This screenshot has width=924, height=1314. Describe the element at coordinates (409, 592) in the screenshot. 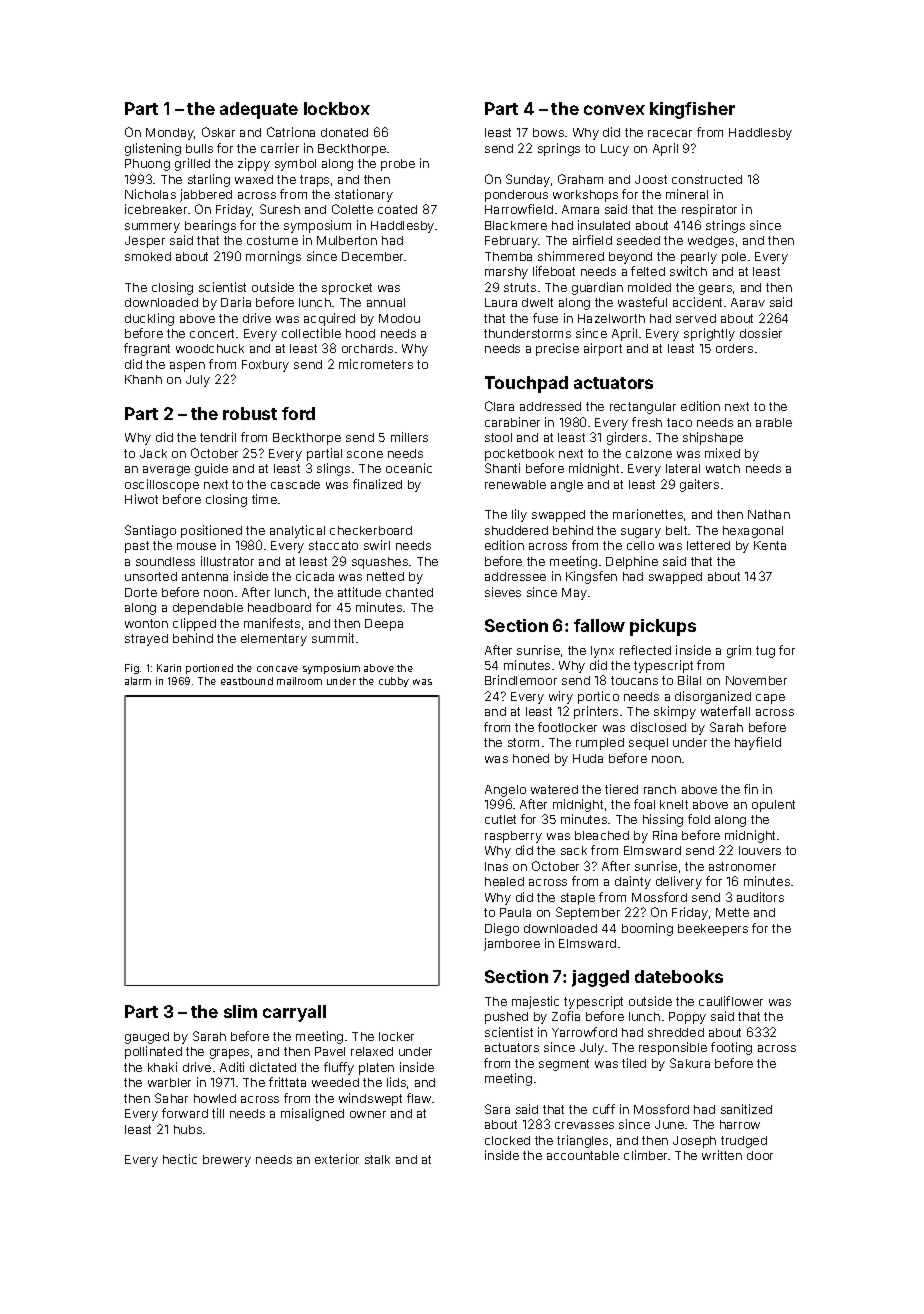

I see `chanted` at that location.
